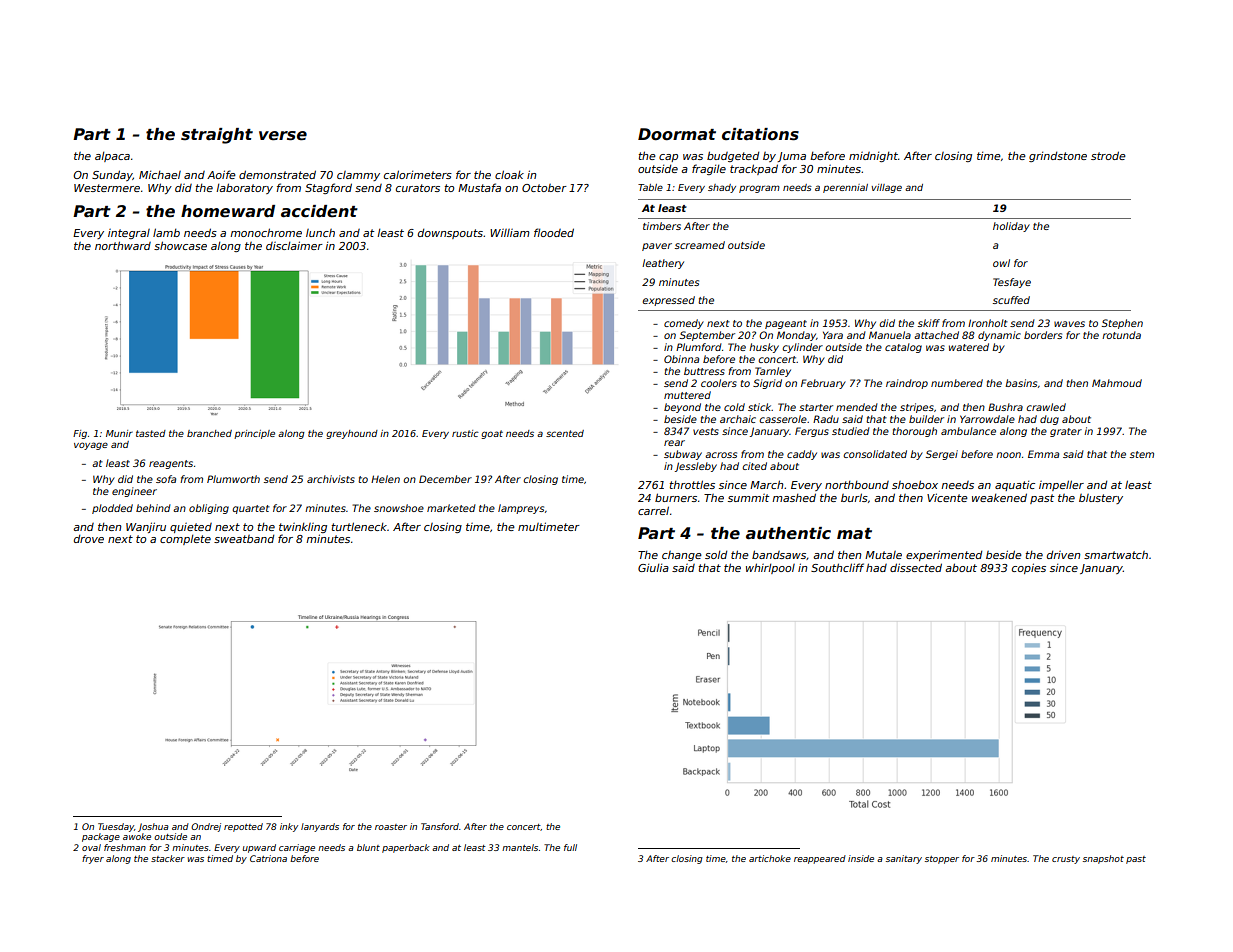 The image size is (1233, 952). I want to click on Mahmoud, so click(1117, 383).
